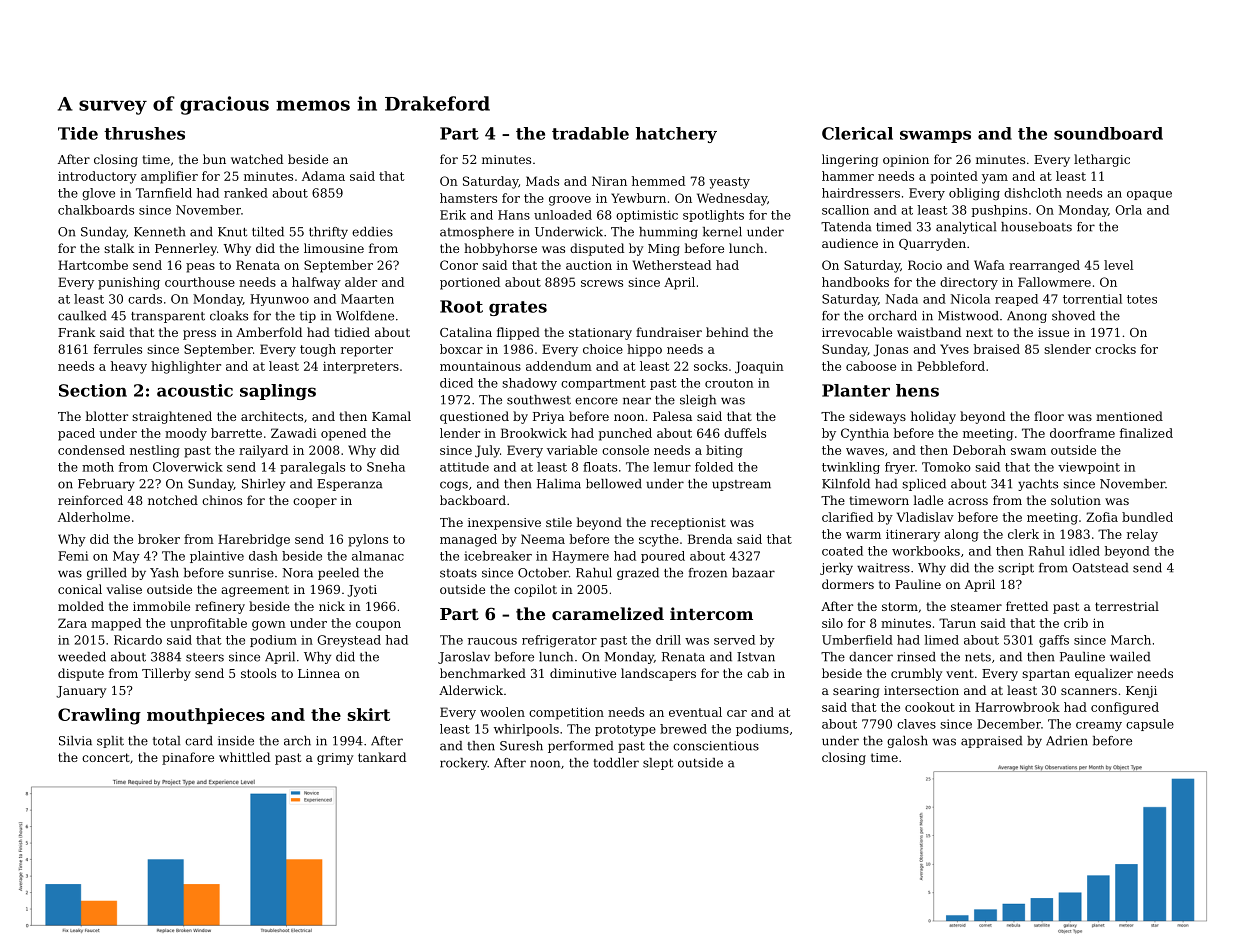 The image size is (1233, 952). Describe the element at coordinates (672, 265) in the image. I see `Wetherstead` at that location.
